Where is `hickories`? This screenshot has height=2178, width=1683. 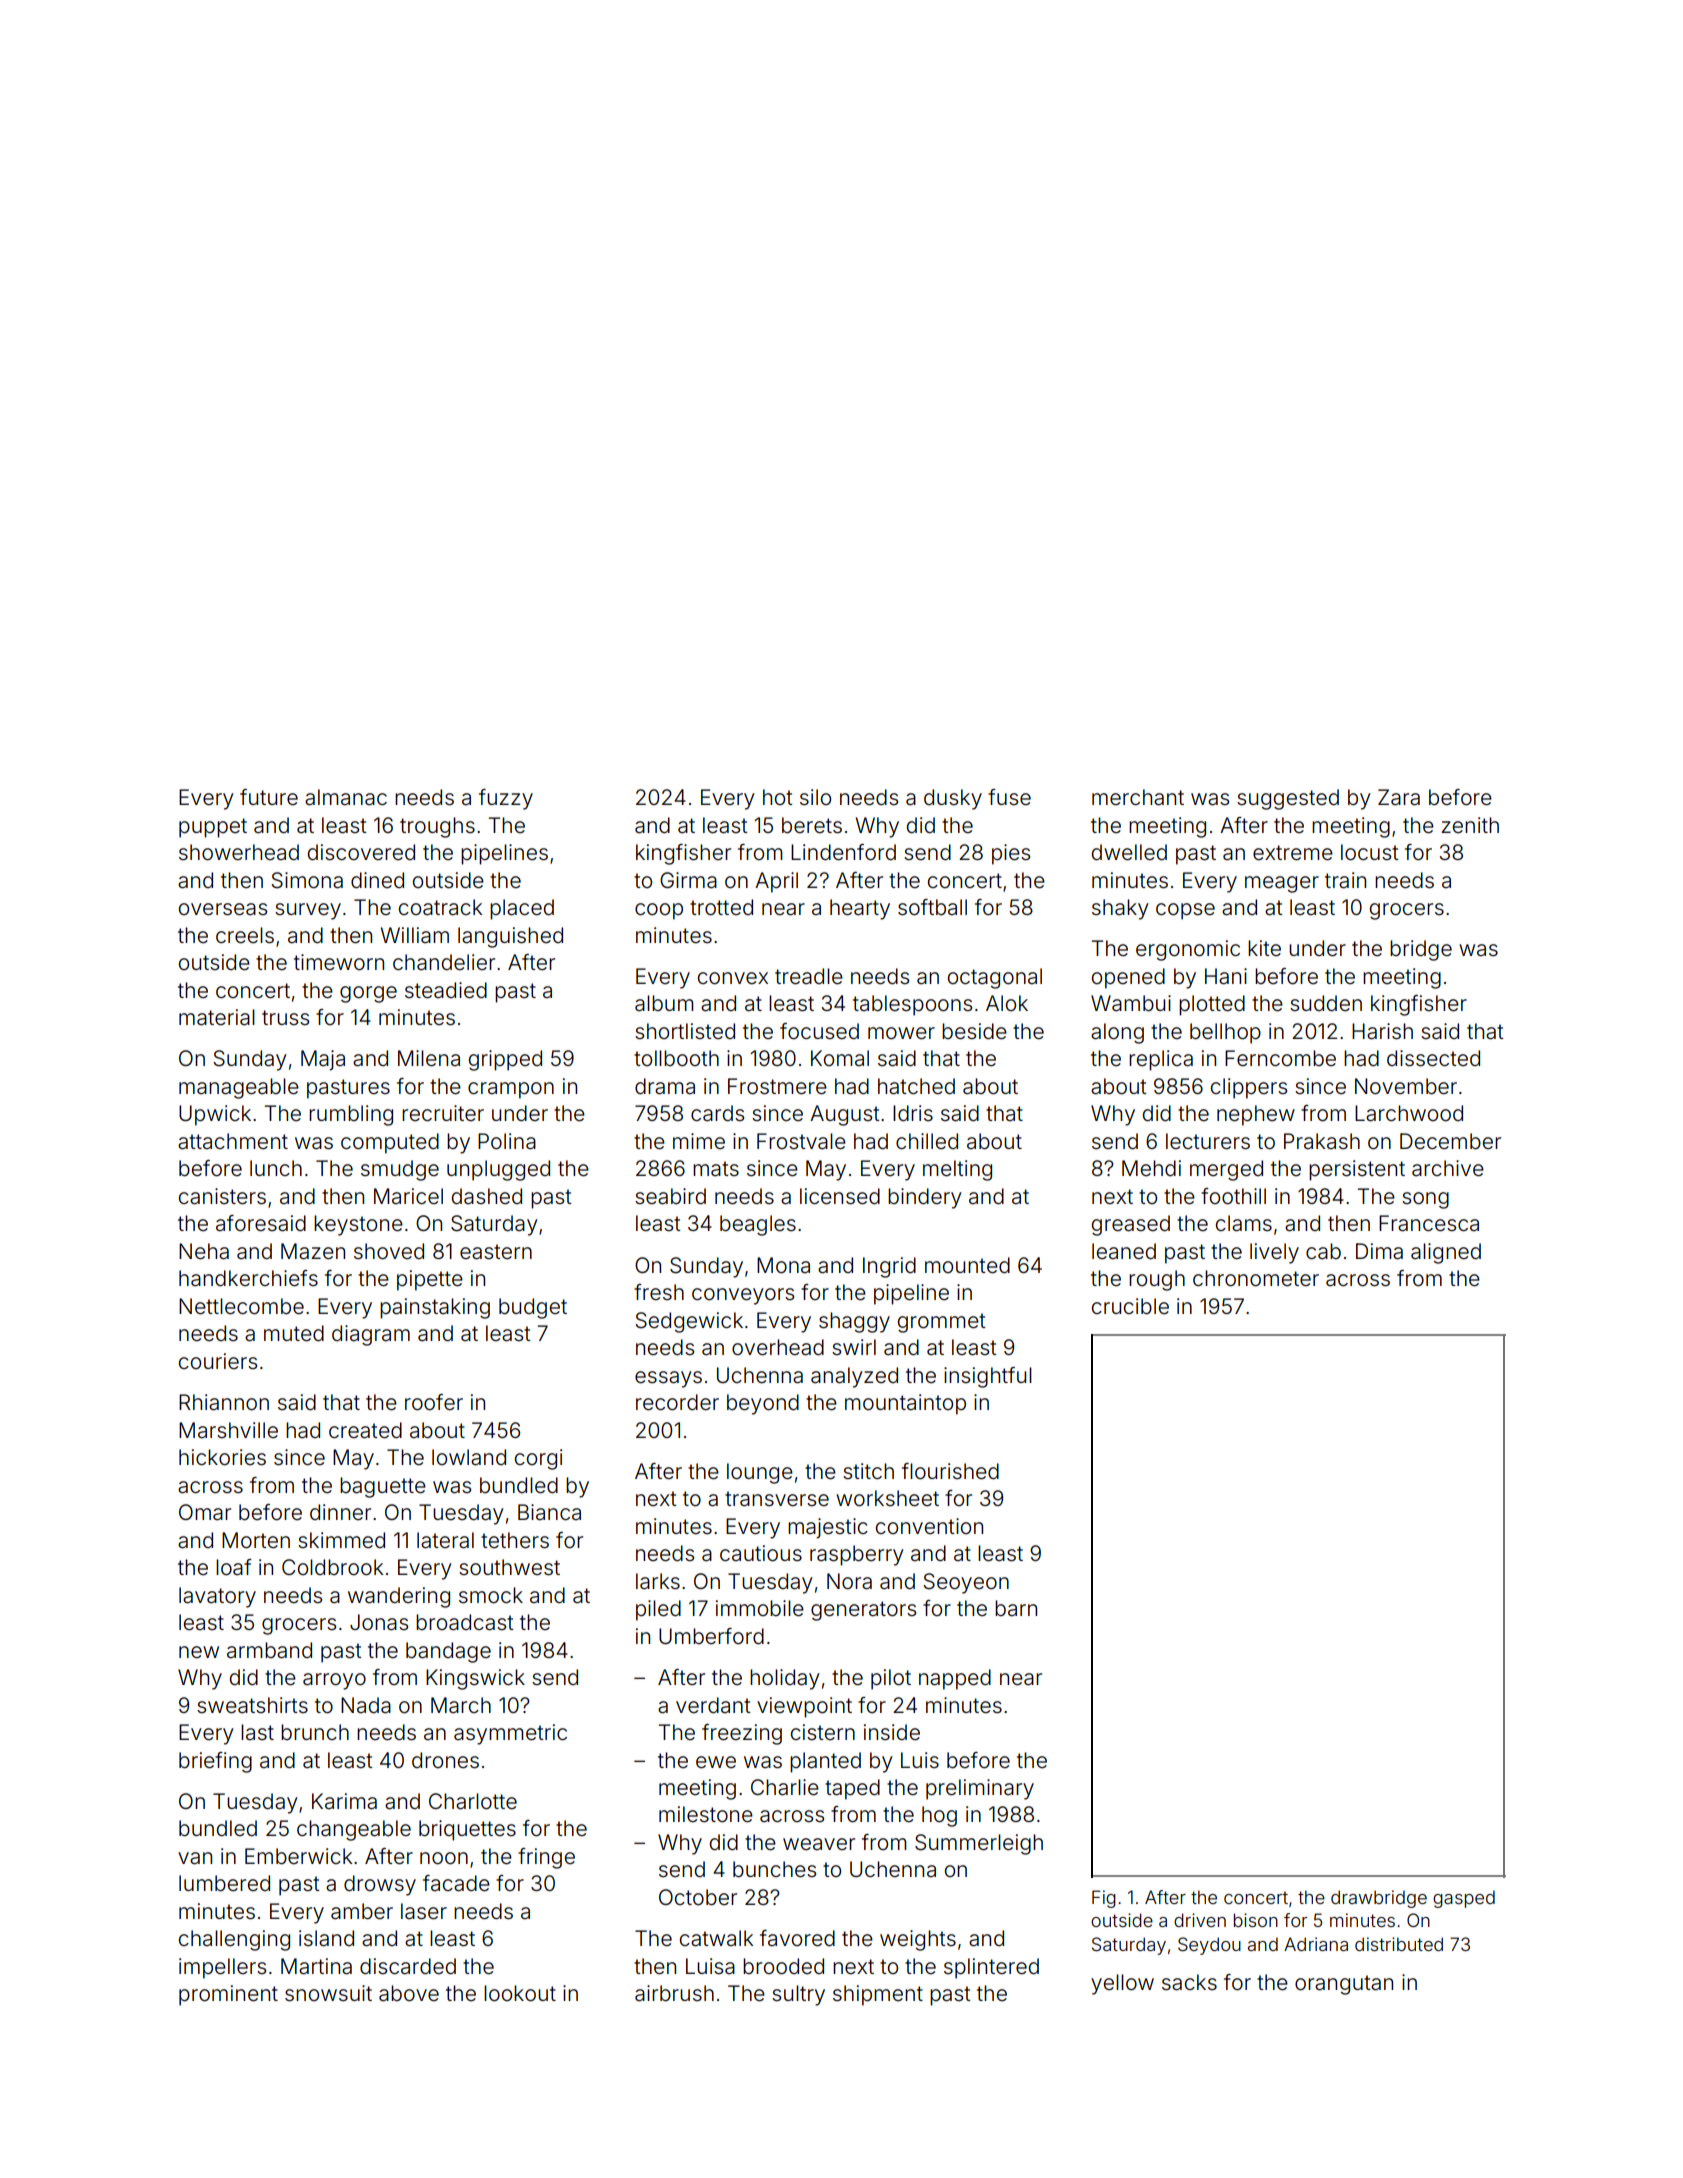
hickories is located at coordinates (222, 1457).
